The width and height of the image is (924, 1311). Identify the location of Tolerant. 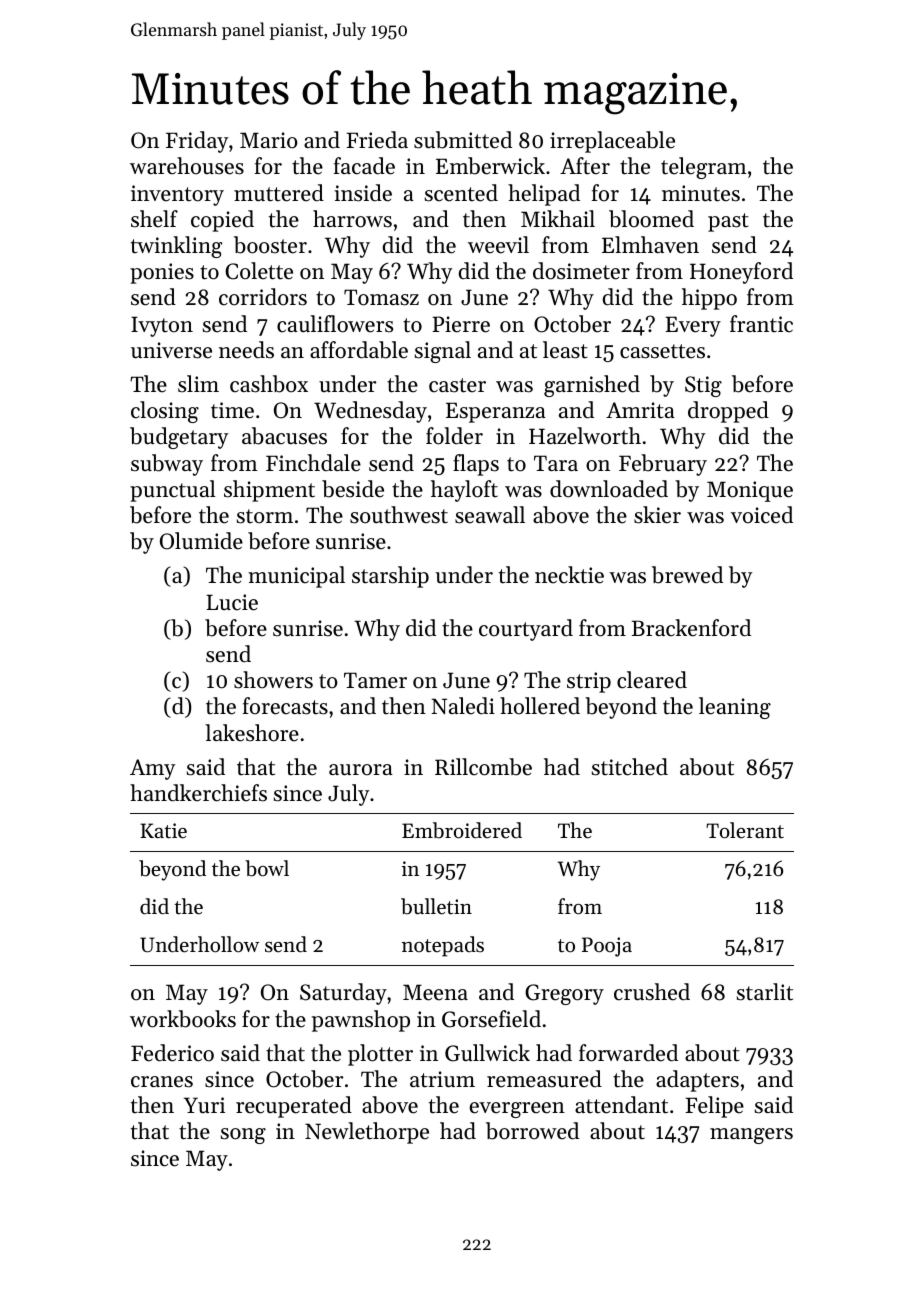
(745, 830).
